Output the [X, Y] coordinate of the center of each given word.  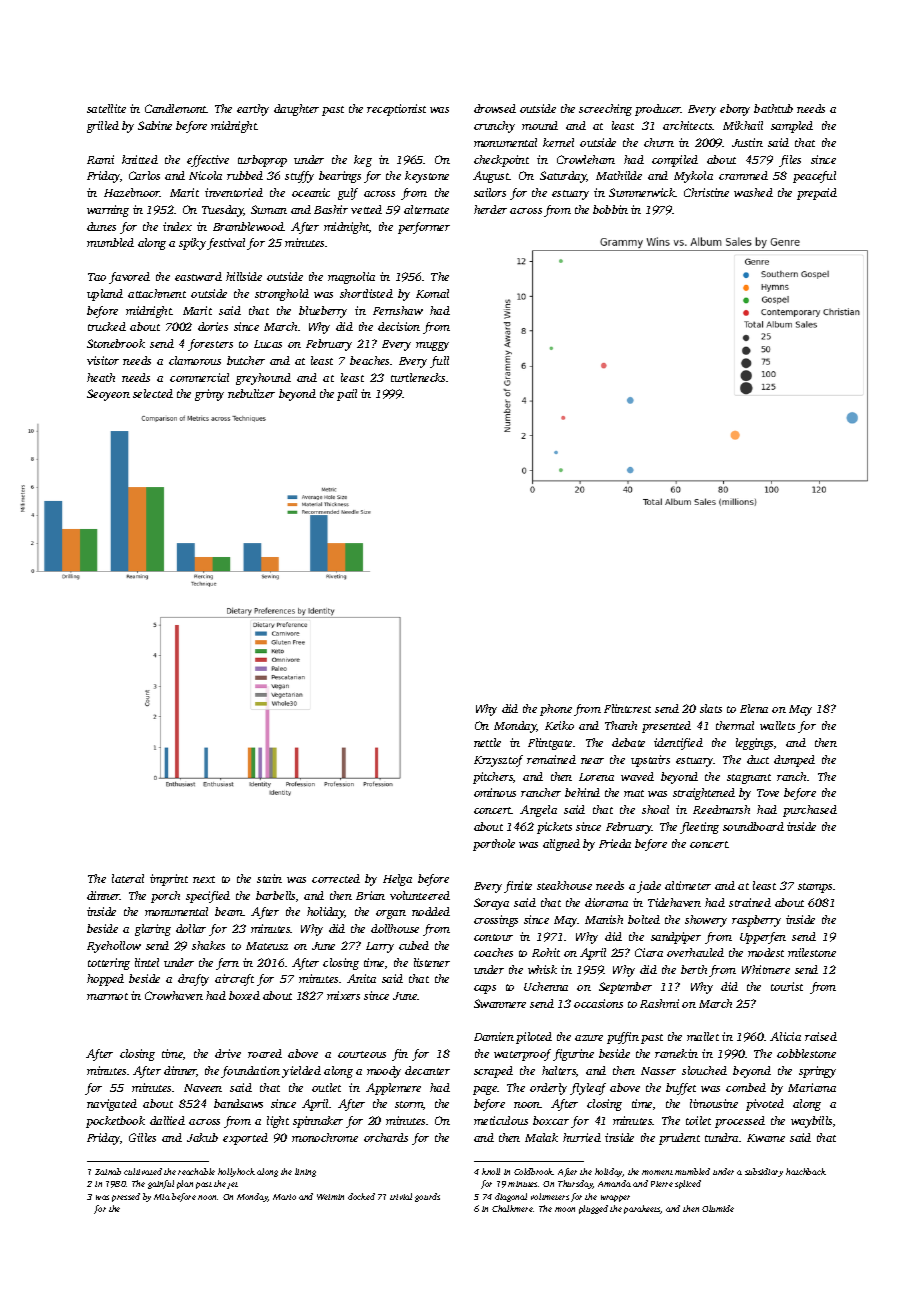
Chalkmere [512, 1208]
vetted [366, 209]
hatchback [806, 1171]
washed [753, 192]
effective [208, 161]
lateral [128, 878]
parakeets [642, 1209]
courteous [362, 1054]
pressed [126, 1197]
